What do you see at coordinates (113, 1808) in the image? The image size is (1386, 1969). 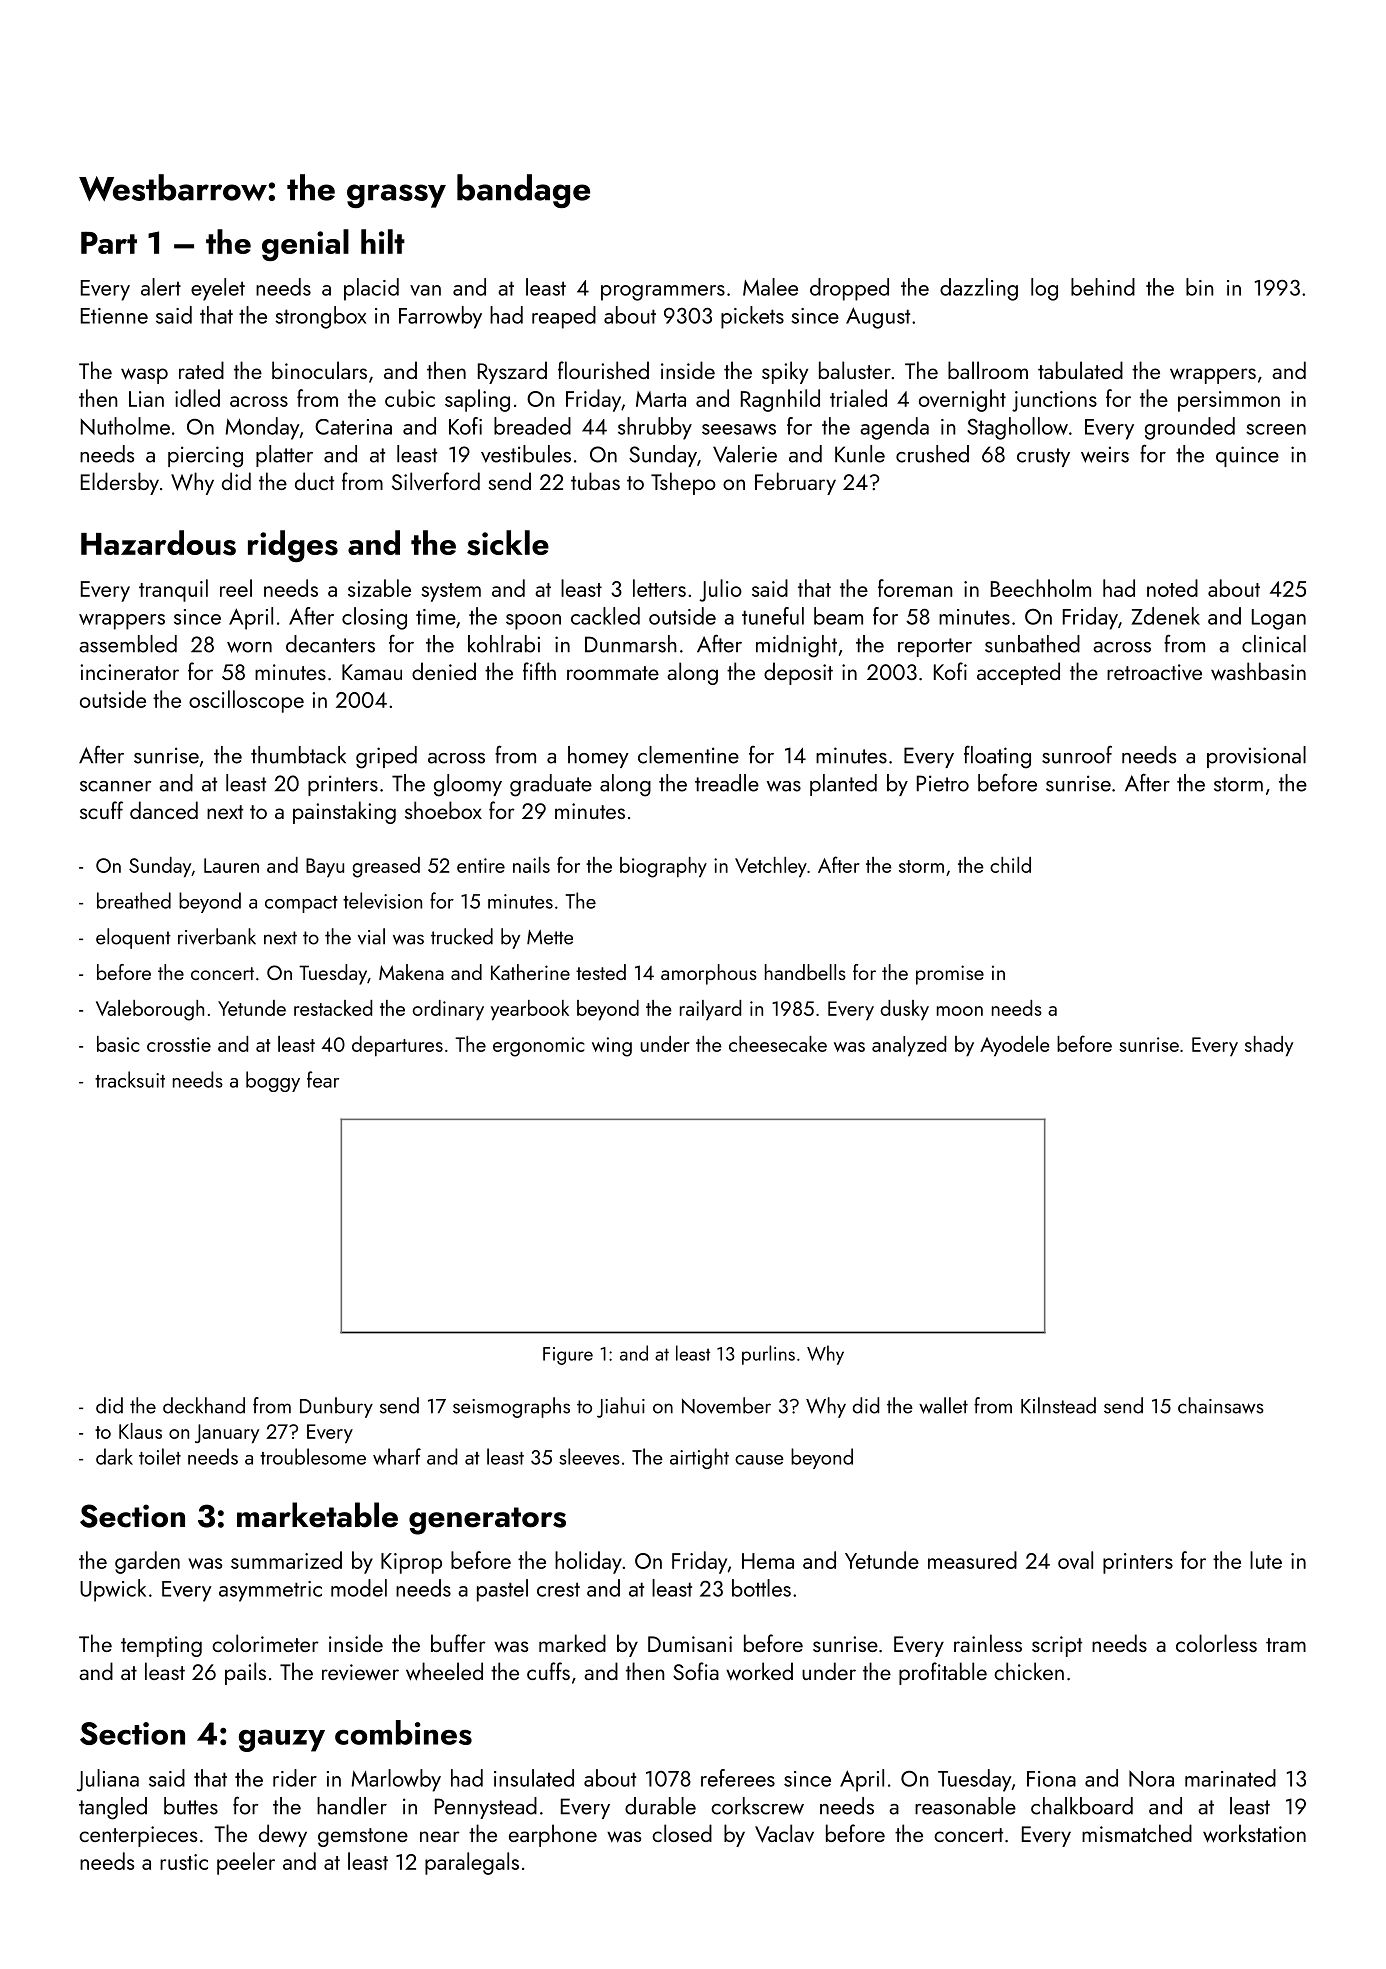 I see `tangled` at bounding box center [113, 1808].
